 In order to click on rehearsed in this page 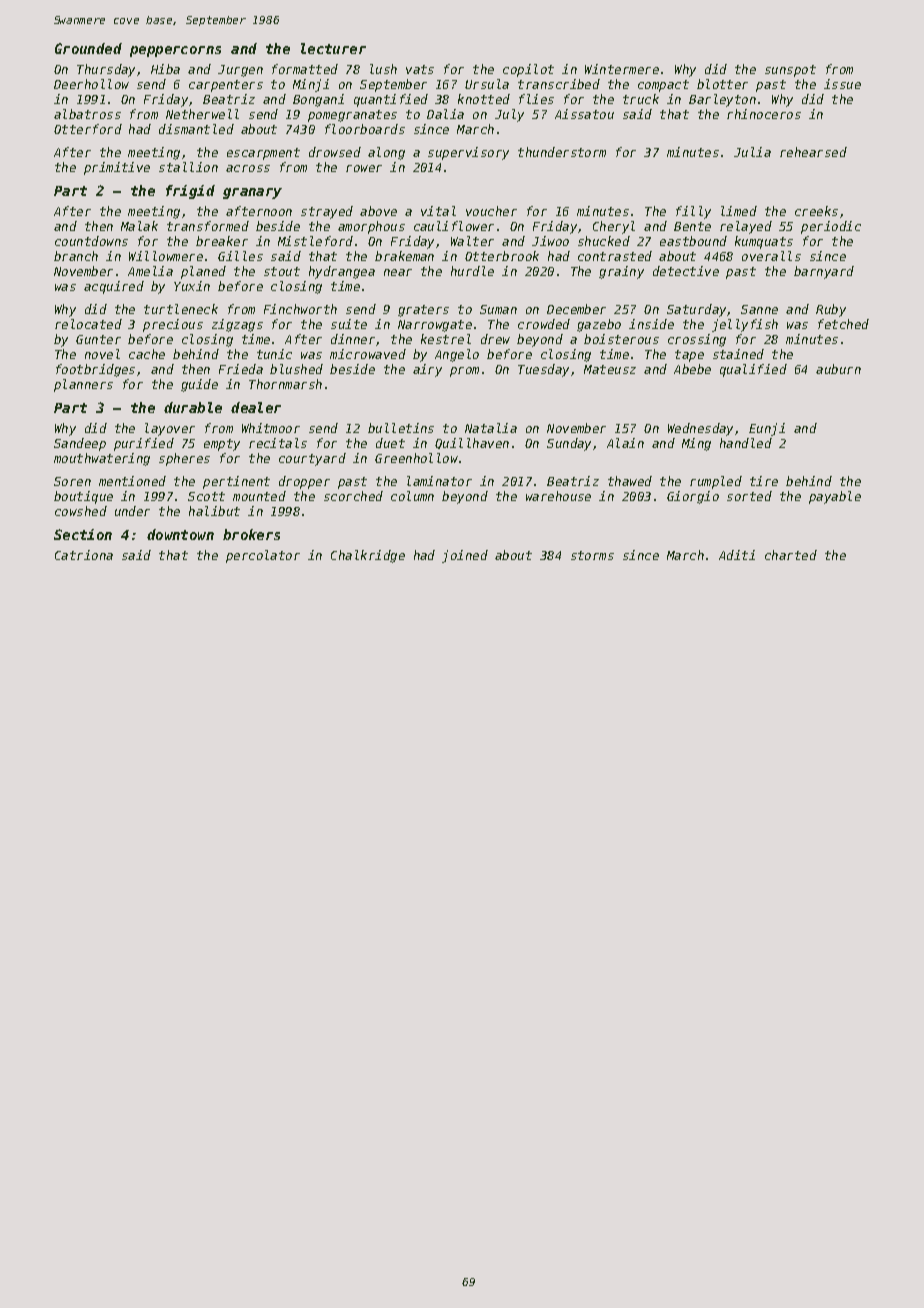, I will do `click(813, 152)`.
